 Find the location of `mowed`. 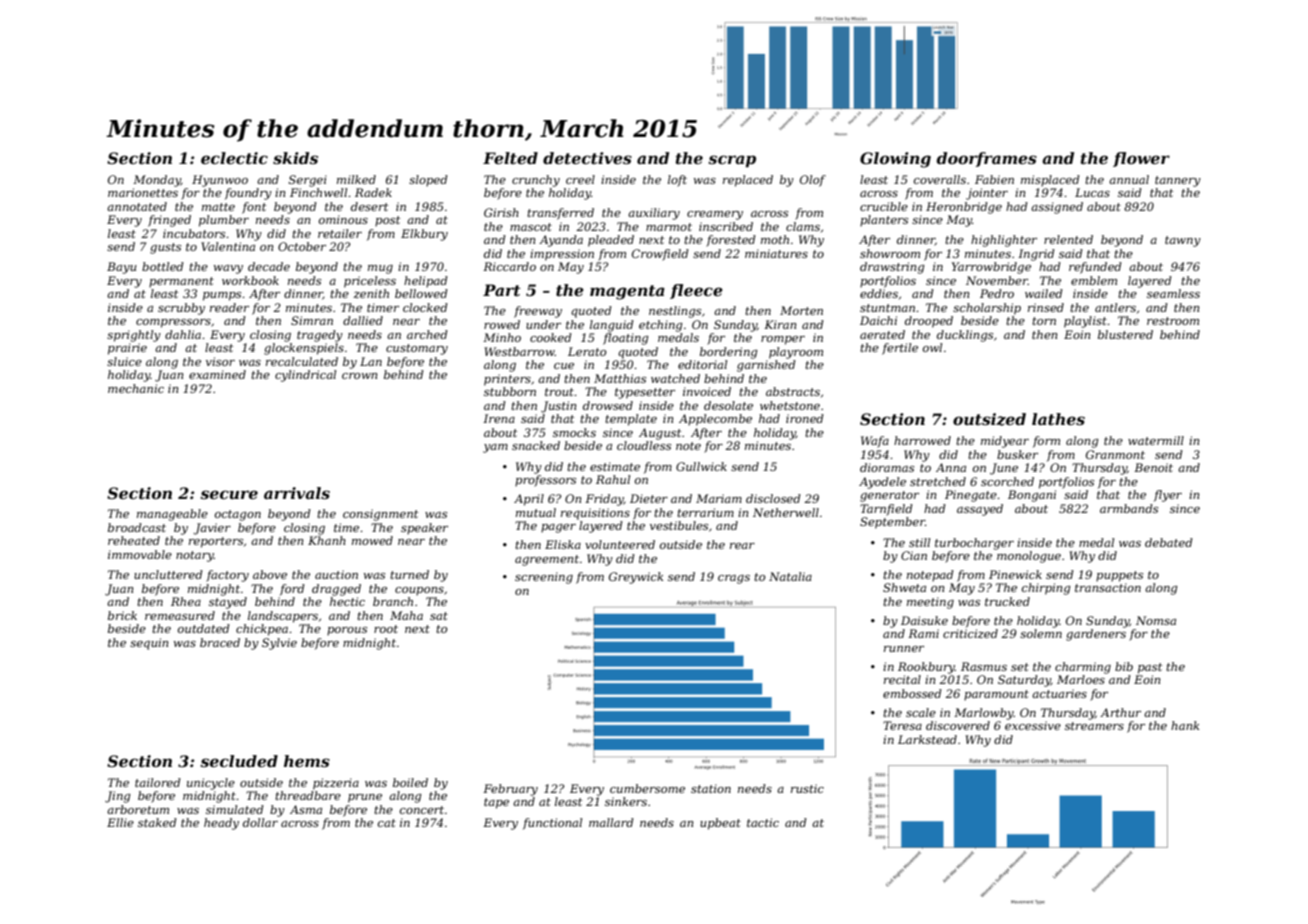

mowed is located at coordinates (372, 540).
